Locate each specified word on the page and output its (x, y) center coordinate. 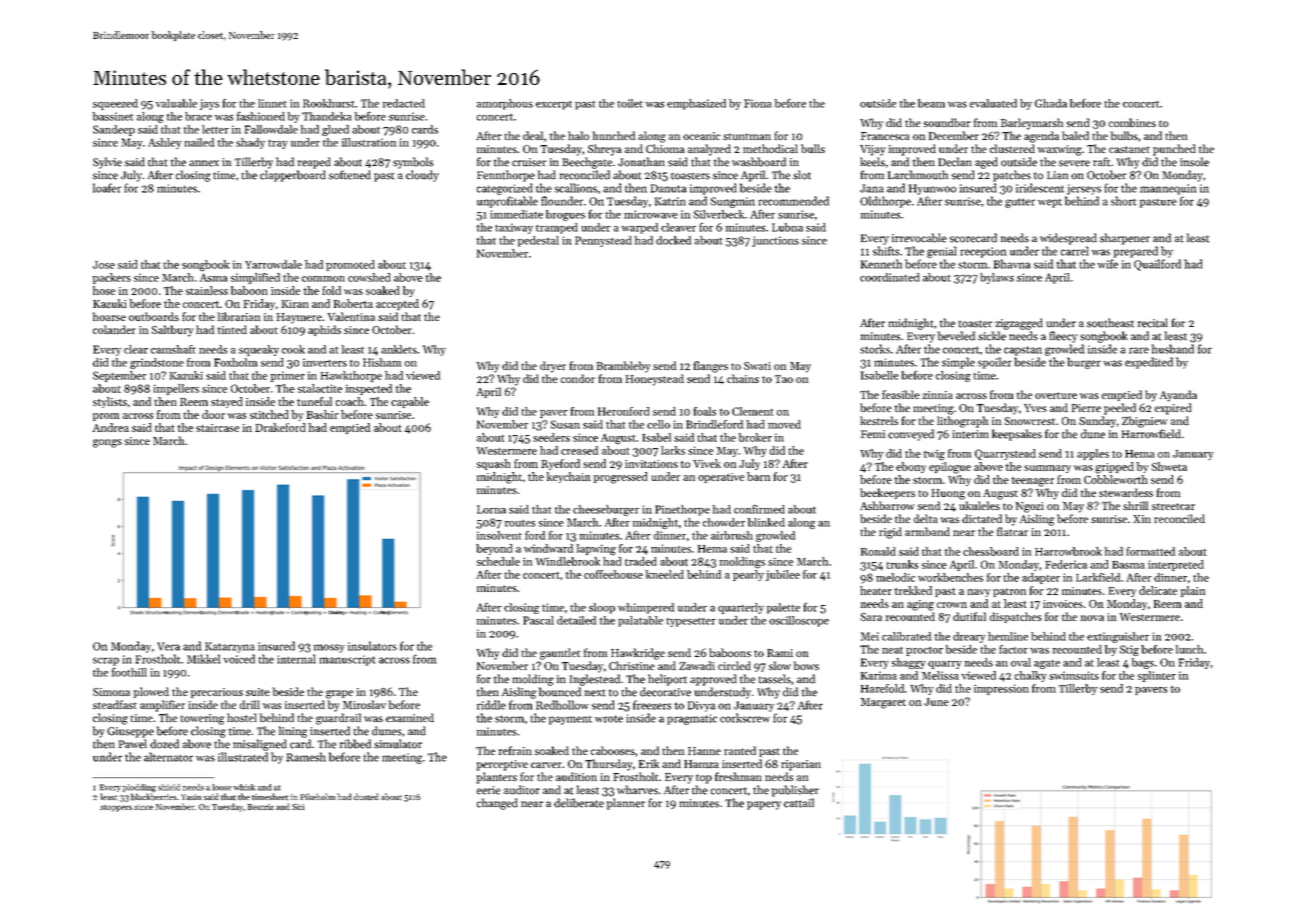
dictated (982, 518)
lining (293, 732)
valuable (176, 103)
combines (1132, 122)
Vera (168, 646)
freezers (652, 705)
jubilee (783, 575)
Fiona (758, 103)
